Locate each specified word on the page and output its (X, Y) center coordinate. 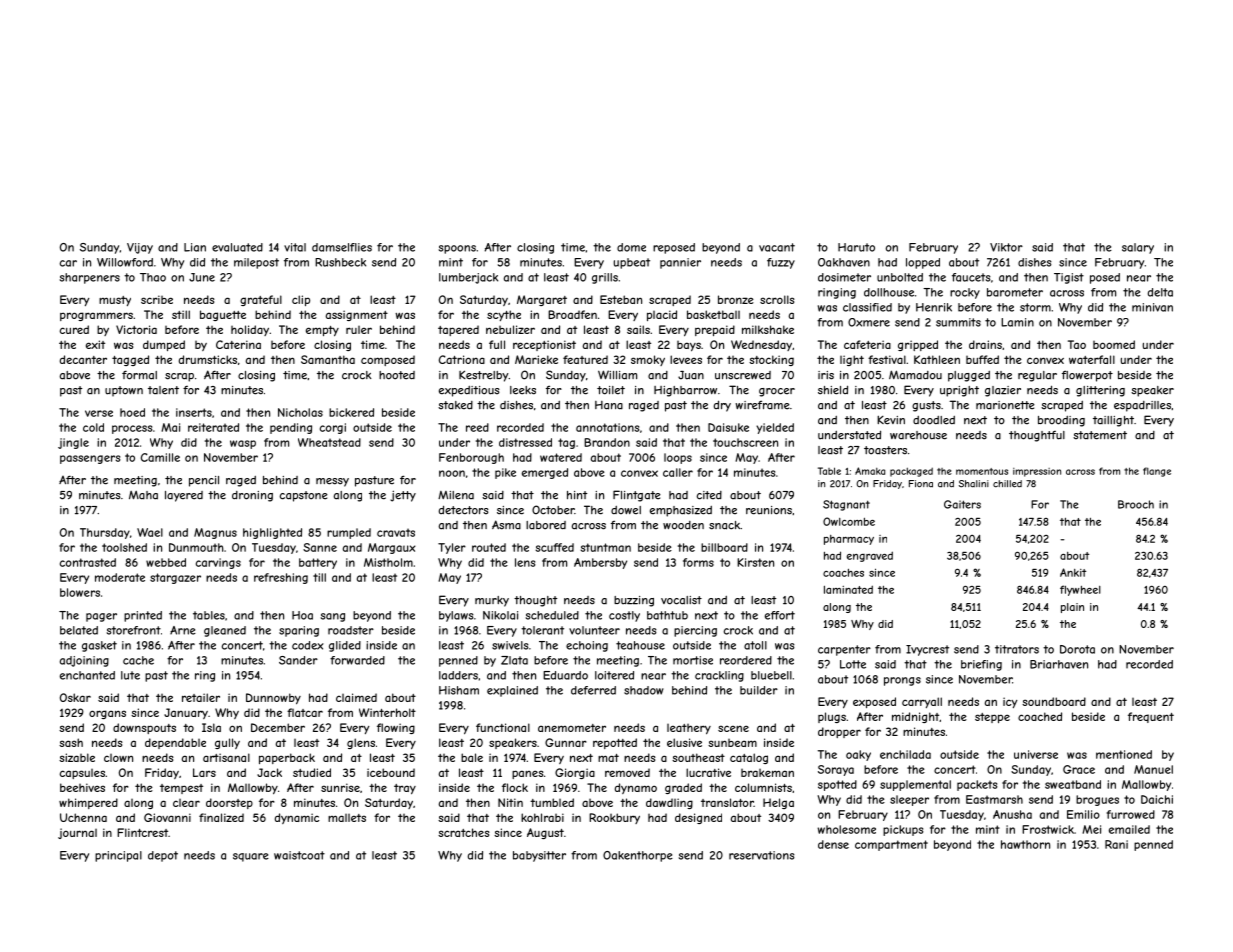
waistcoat (299, 855)
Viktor (1006, 247)
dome (631, 247)
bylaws (456, 616)
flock (515, 787)
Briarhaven (1059, 664)
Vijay (140, 248)
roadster (351, 630)
